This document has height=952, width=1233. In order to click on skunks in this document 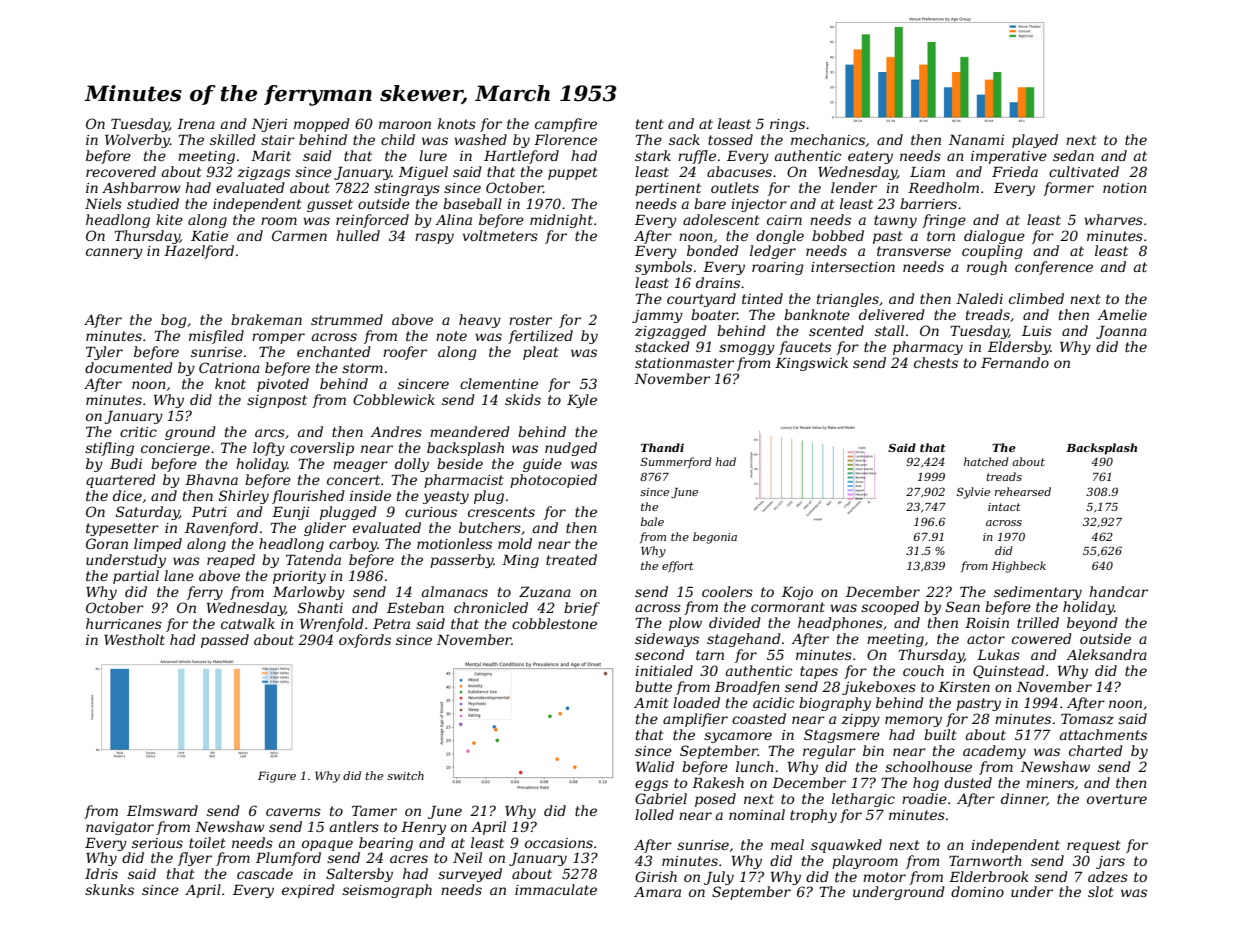, I will do `click(109, 889)`.
